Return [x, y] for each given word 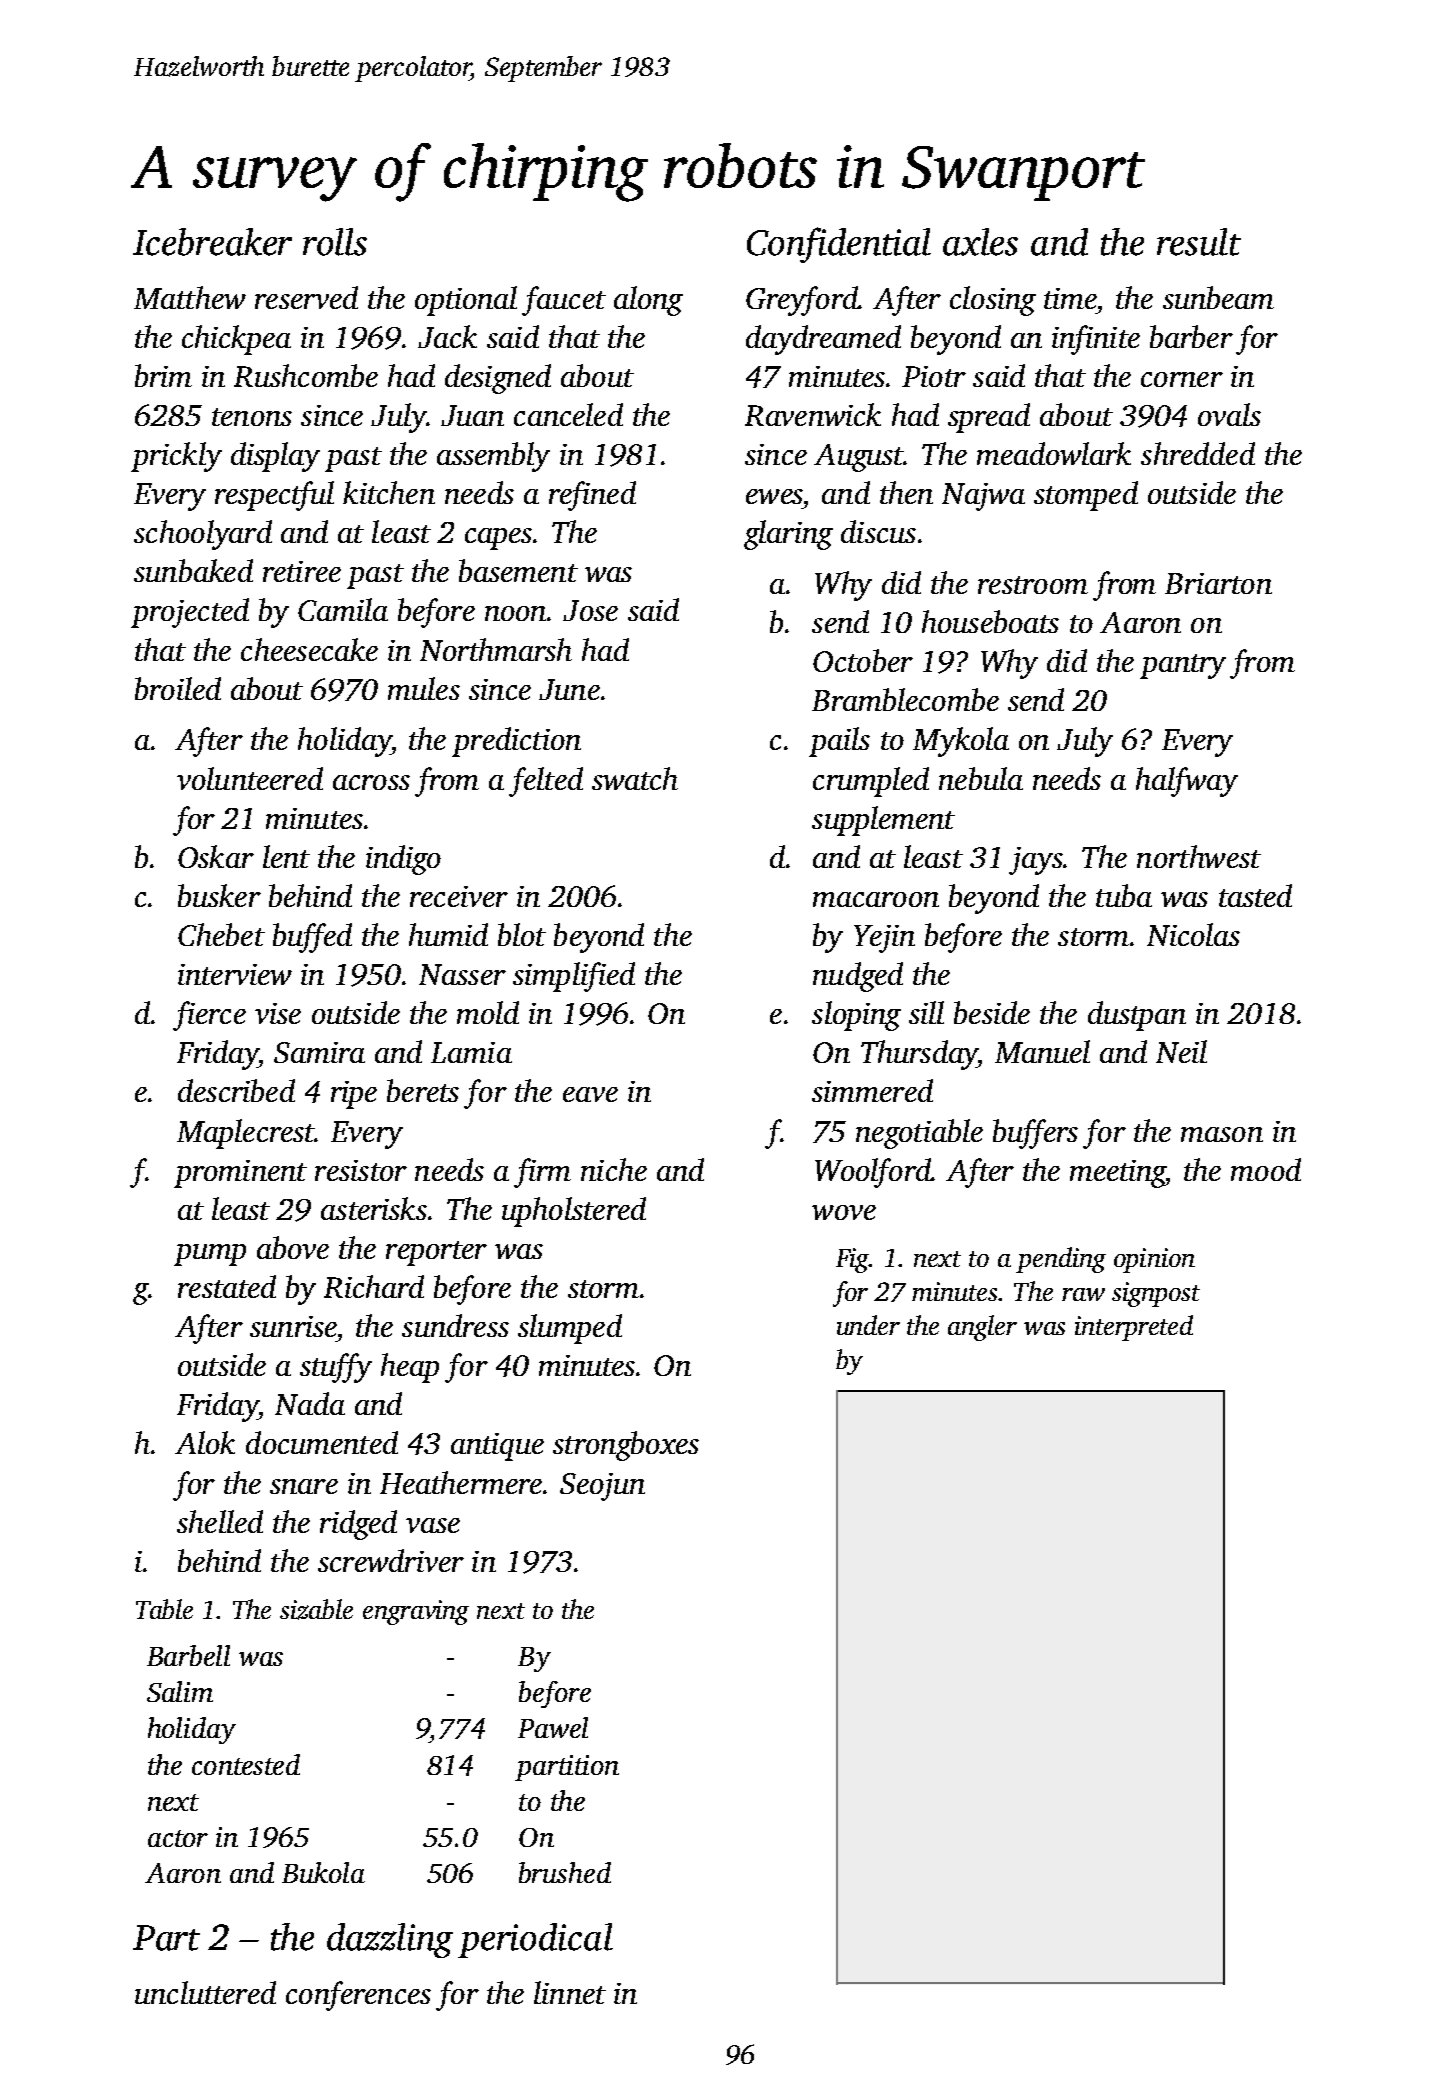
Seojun [602, 1487]
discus [878, 531]
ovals [1229, 414]
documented [322, 1442]
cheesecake [309, 649]
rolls [335, 242]
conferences [358, 1996]
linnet [570, 1992]
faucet [564, 301]
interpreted [1134, 1328]
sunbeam [1218, 297]
